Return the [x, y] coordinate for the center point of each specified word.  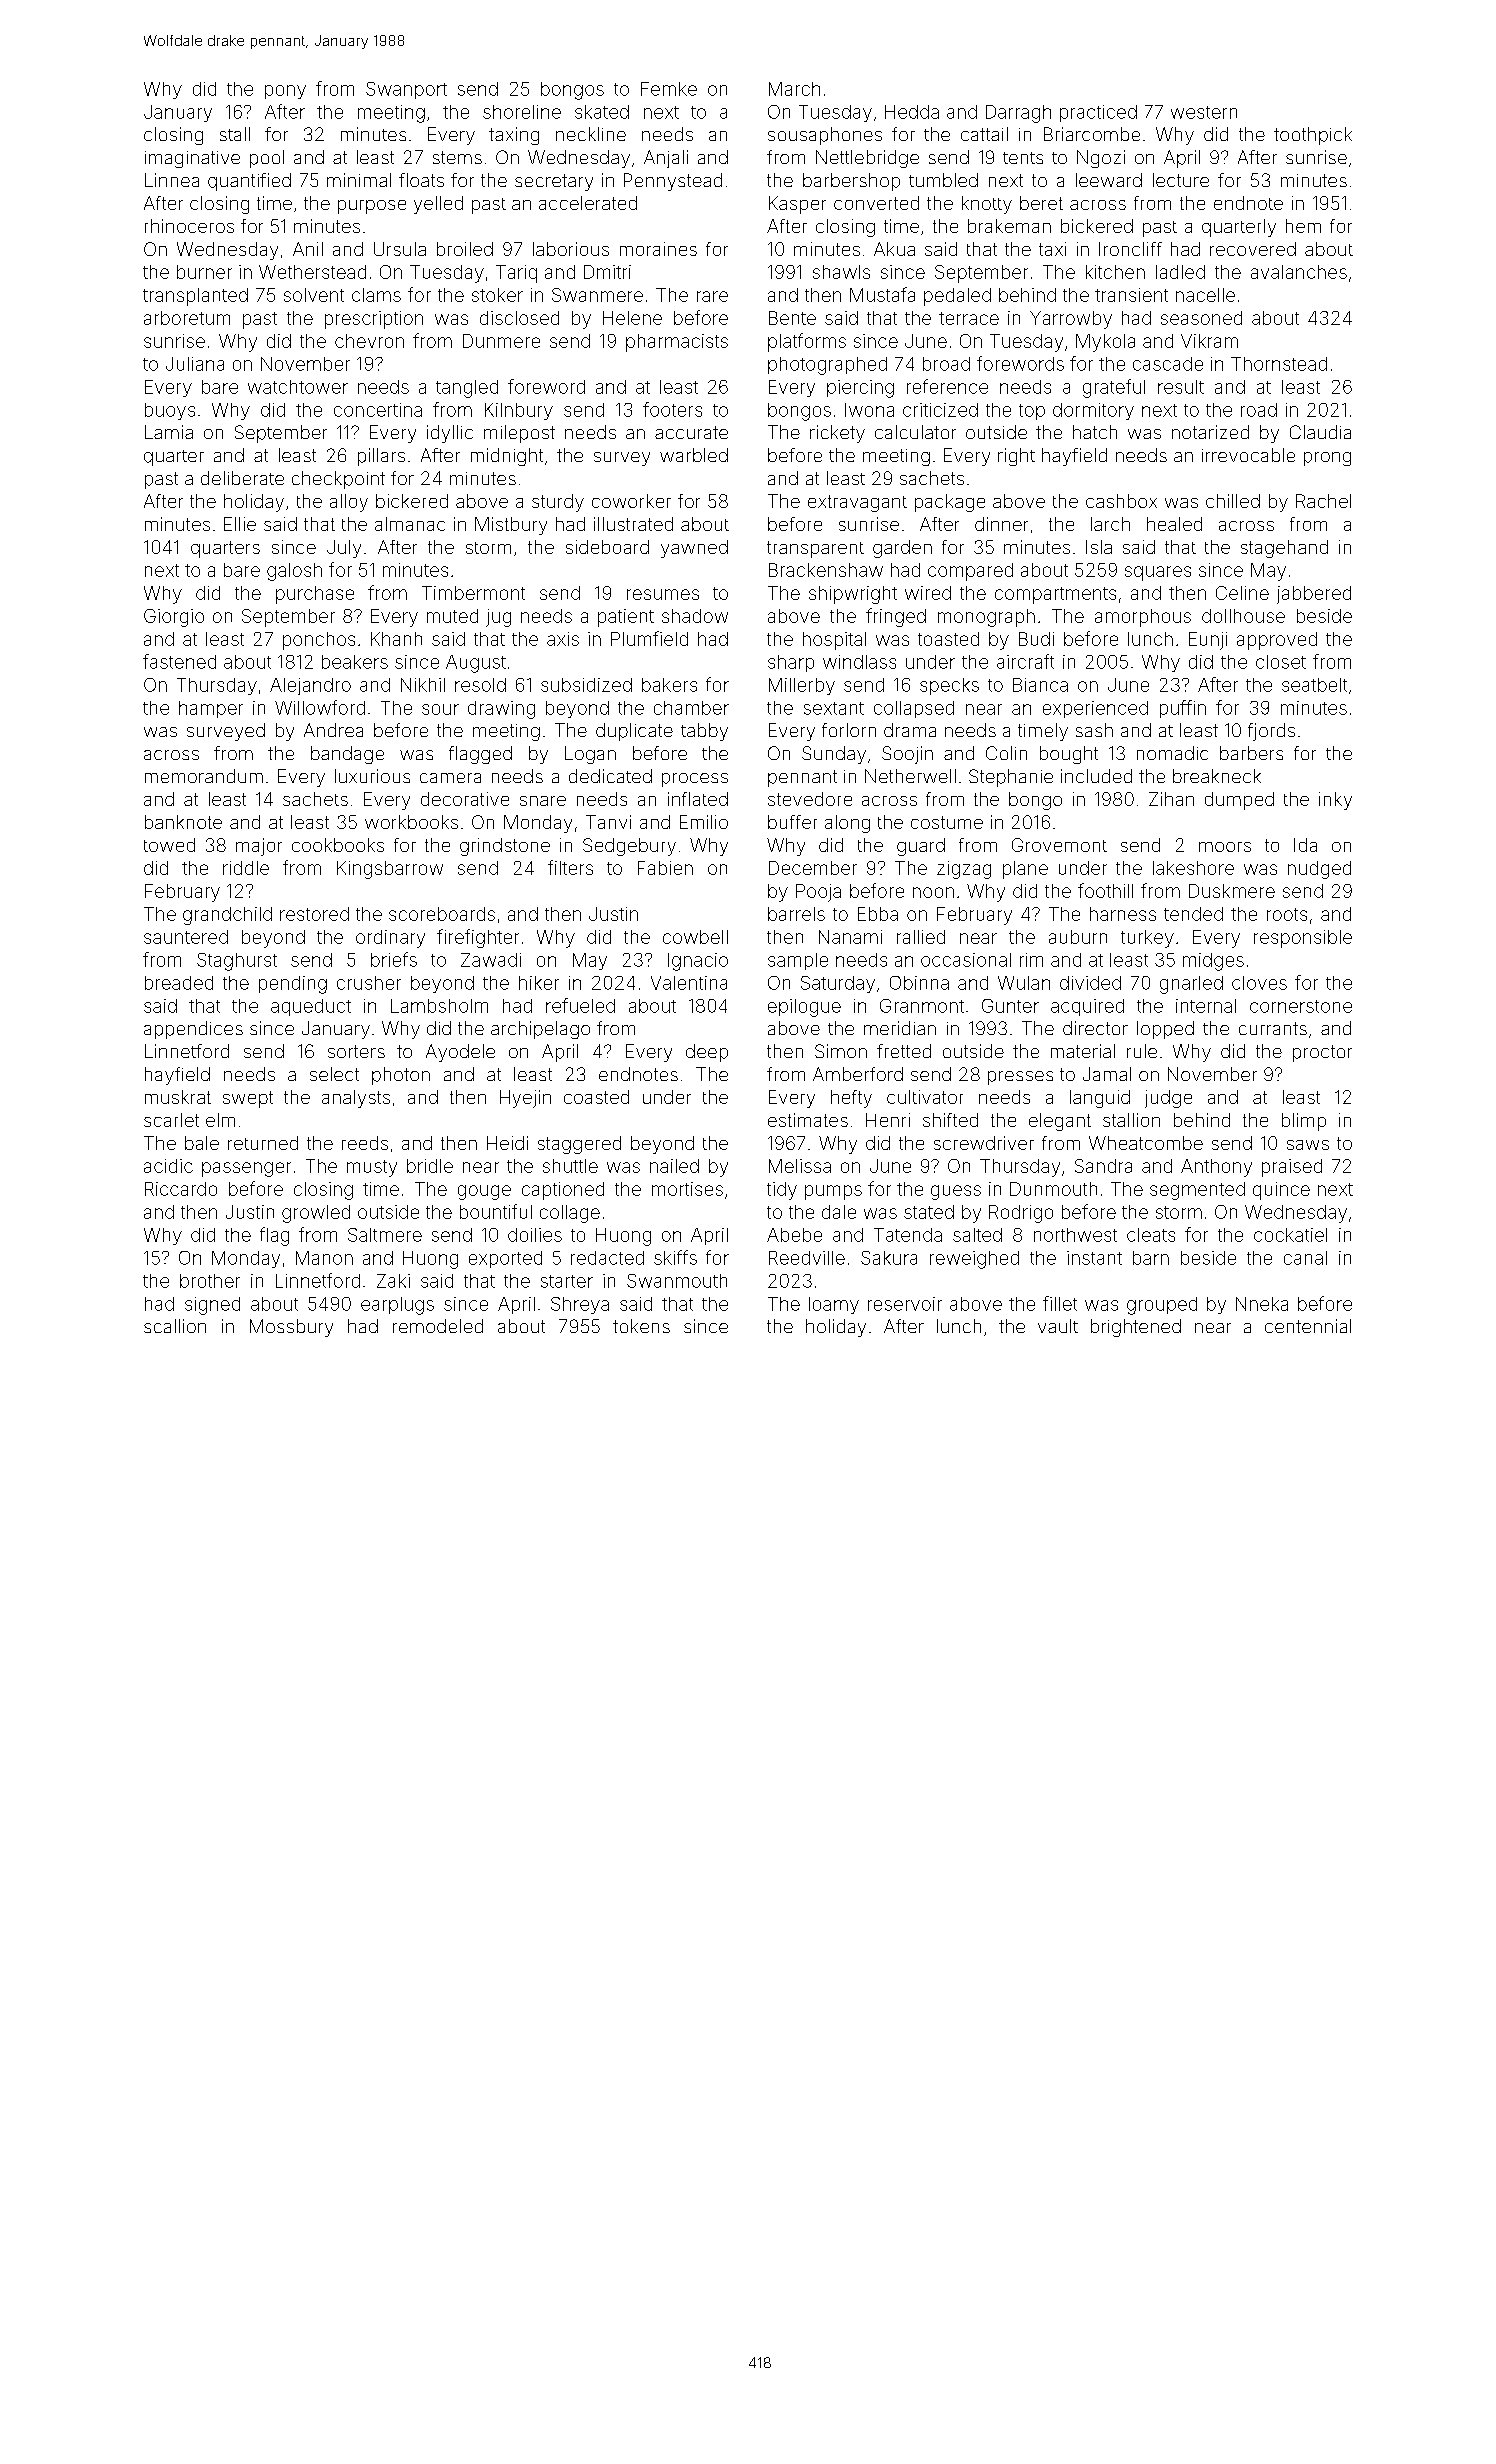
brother [210, 1281]
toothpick [1313, 136]
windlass [859, 662]
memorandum [204, 776]
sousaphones [825, 136]
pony [285, 92]
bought [1069, 755]
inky [1335, 801]
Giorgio [174, 618]
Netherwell [910, 776]
